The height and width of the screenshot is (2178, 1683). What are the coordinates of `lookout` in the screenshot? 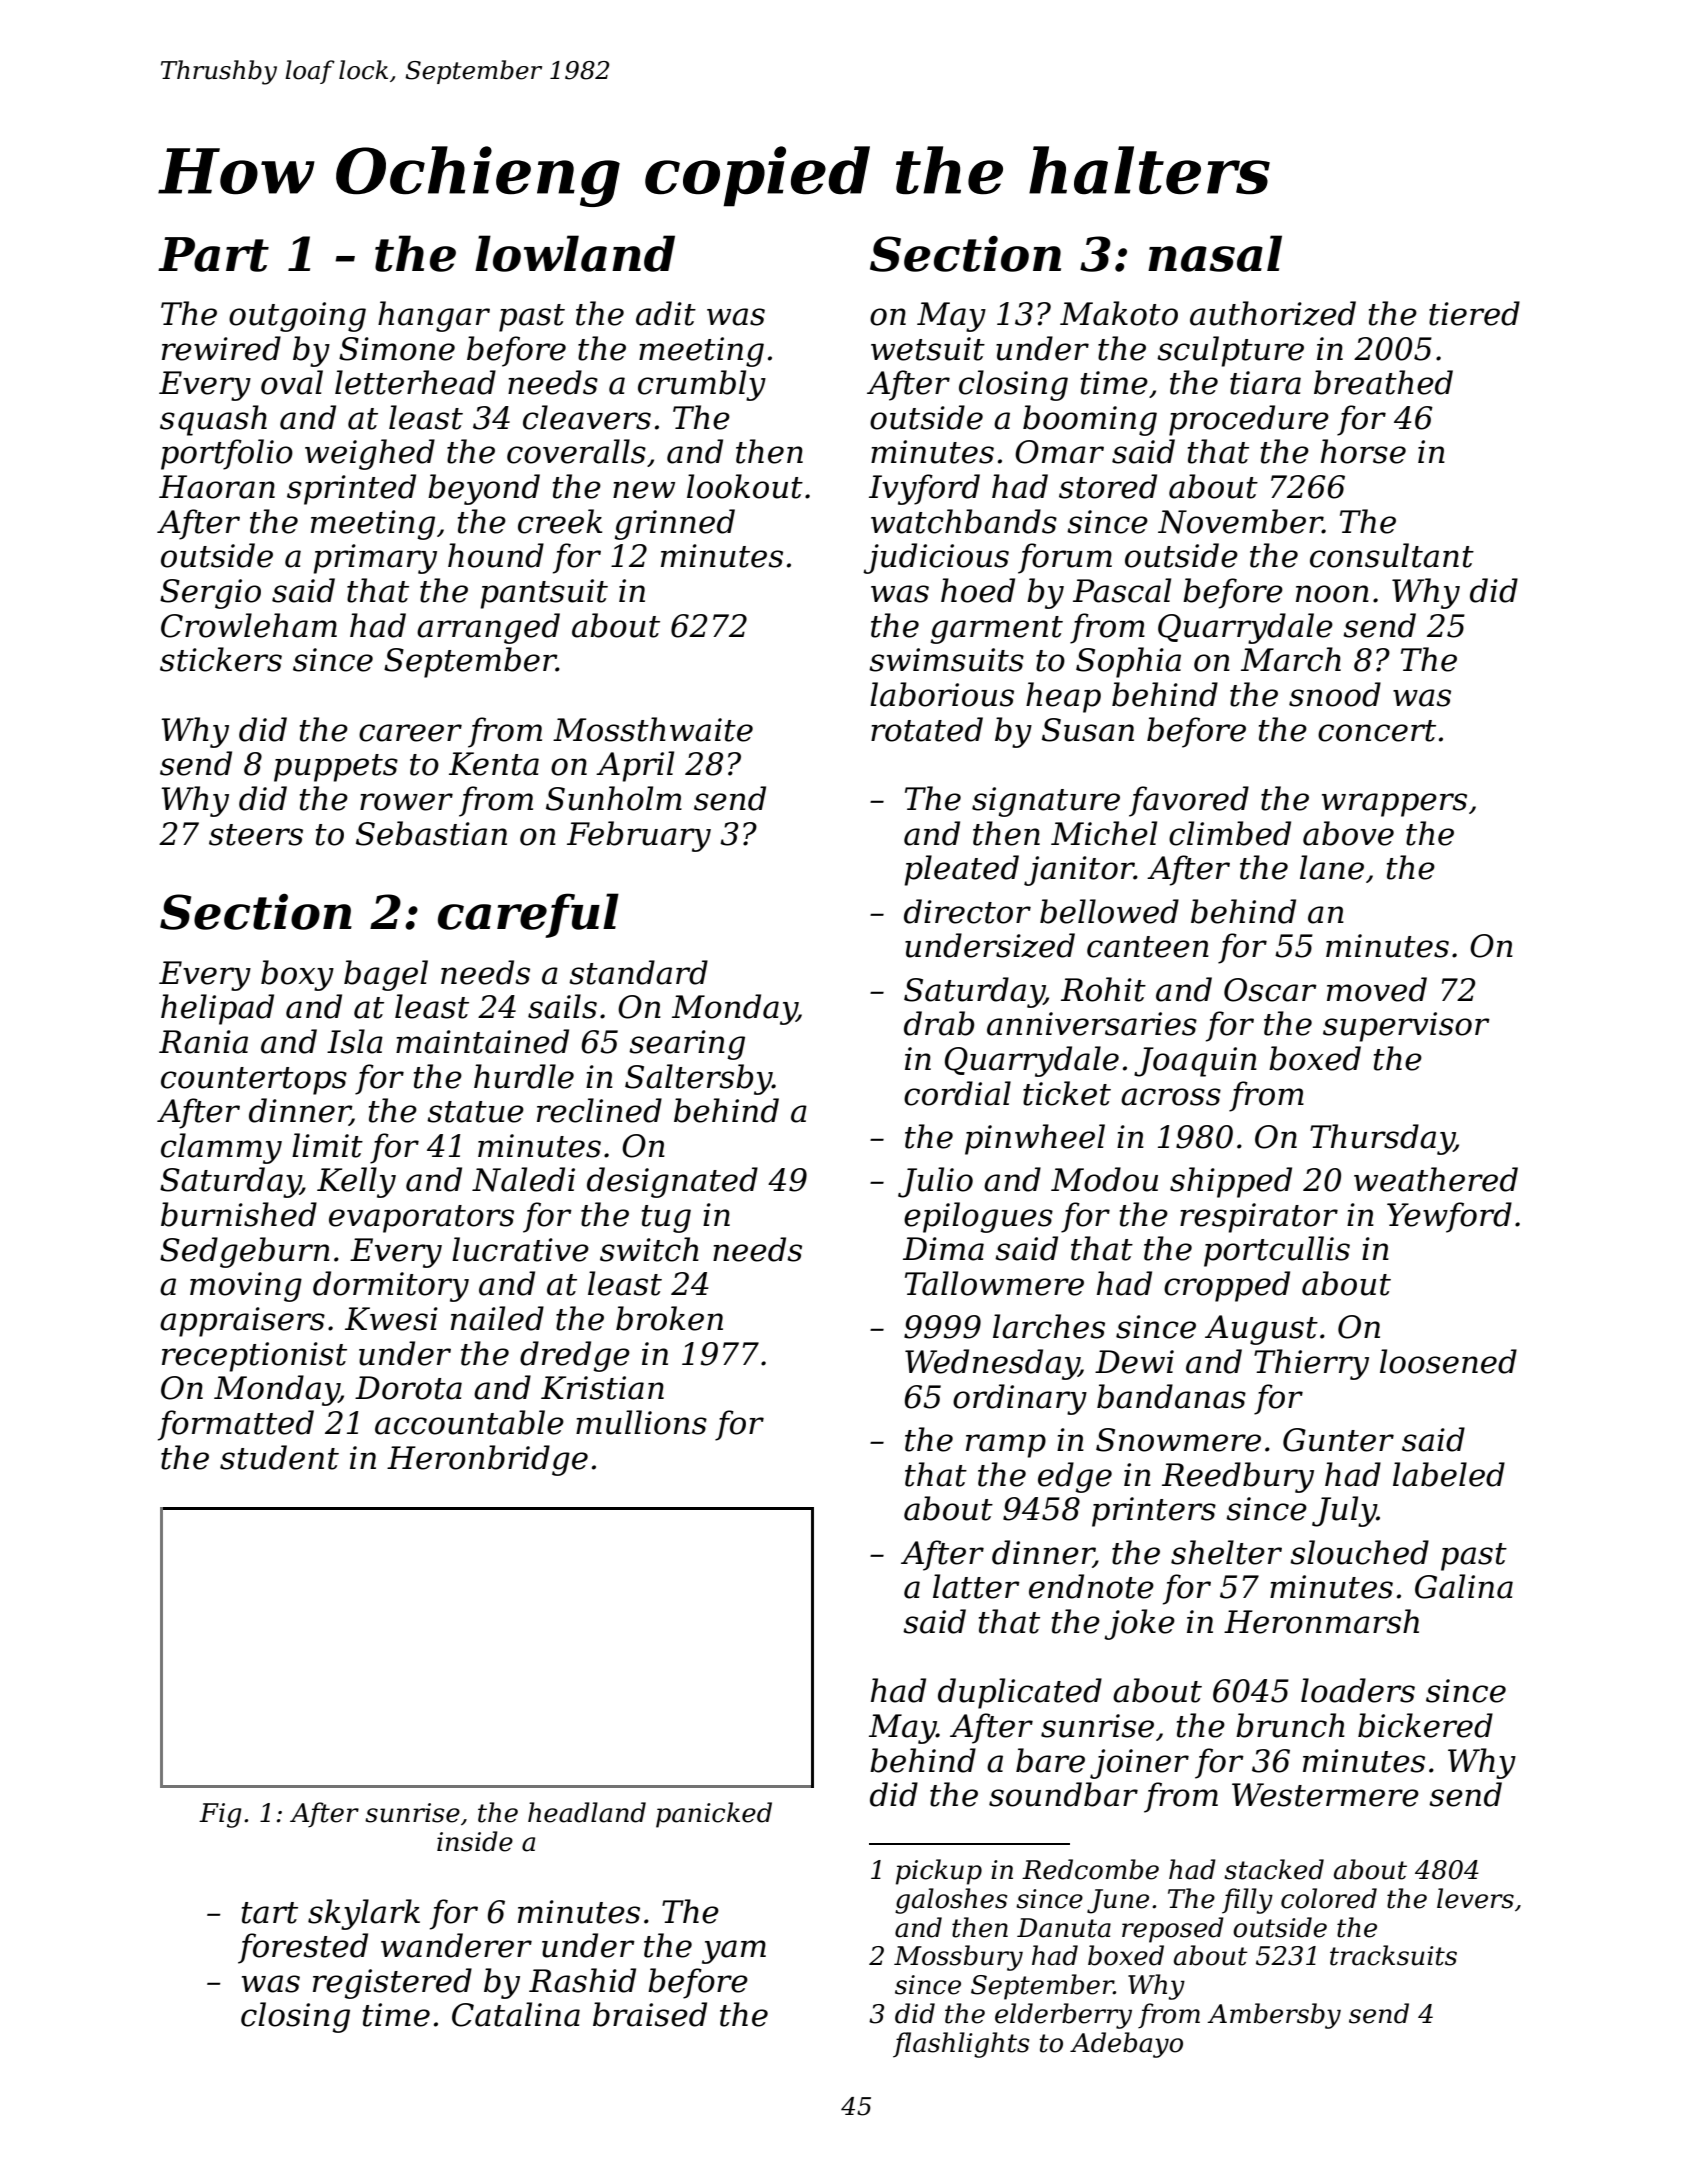 It's located at (745, 486).
